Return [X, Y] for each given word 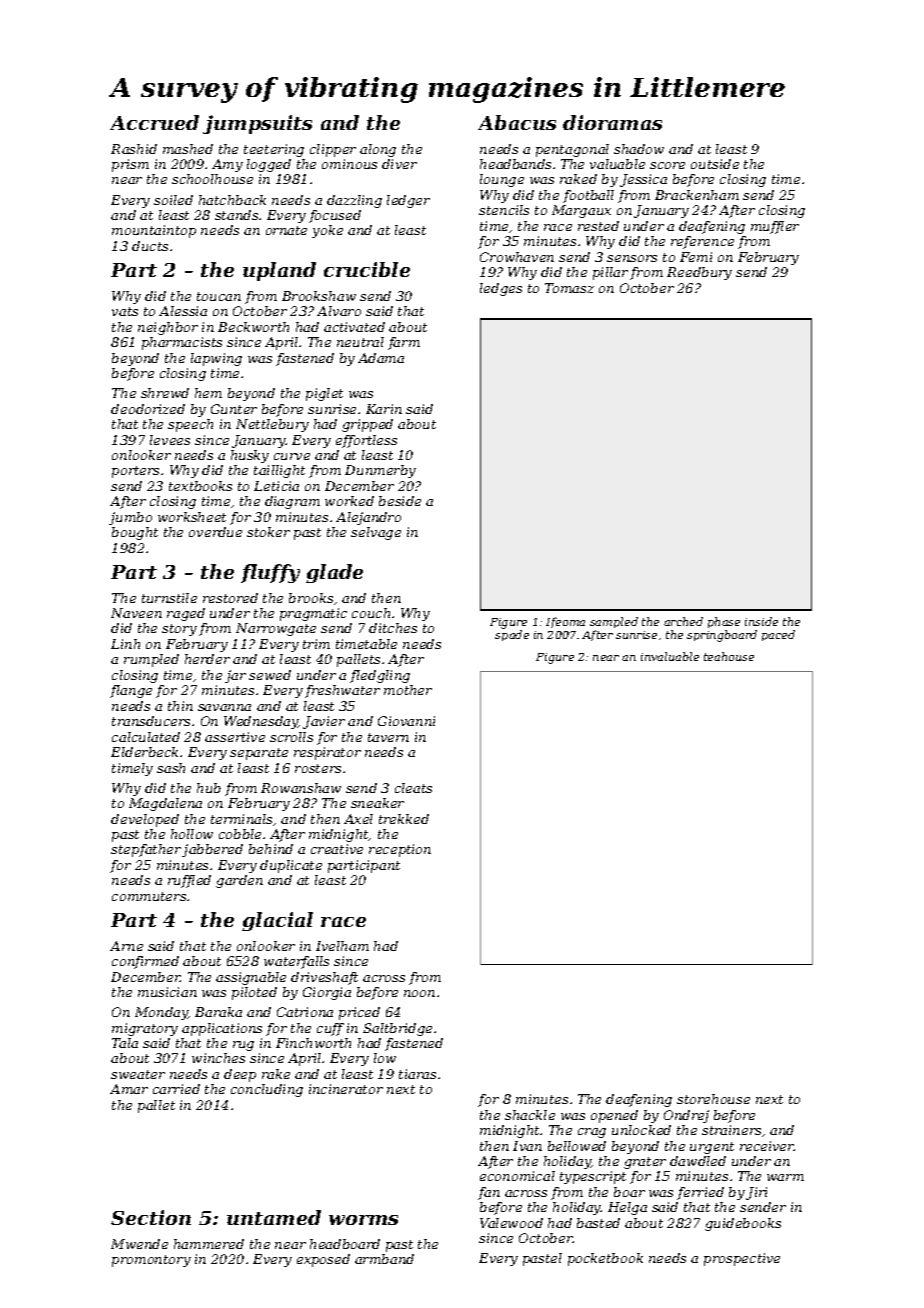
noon [419, 993]
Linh [125, 644]
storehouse [713, 1099]
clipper [333, 150]
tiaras [417, 1074]
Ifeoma [565, 622]
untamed [274, 1217]
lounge [502, 180]
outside [715, 164]
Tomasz [569, 288]
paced [778, 635]
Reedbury [699, 273]
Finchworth [313, 1043]
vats [125, 311]
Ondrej [686, 1116]
